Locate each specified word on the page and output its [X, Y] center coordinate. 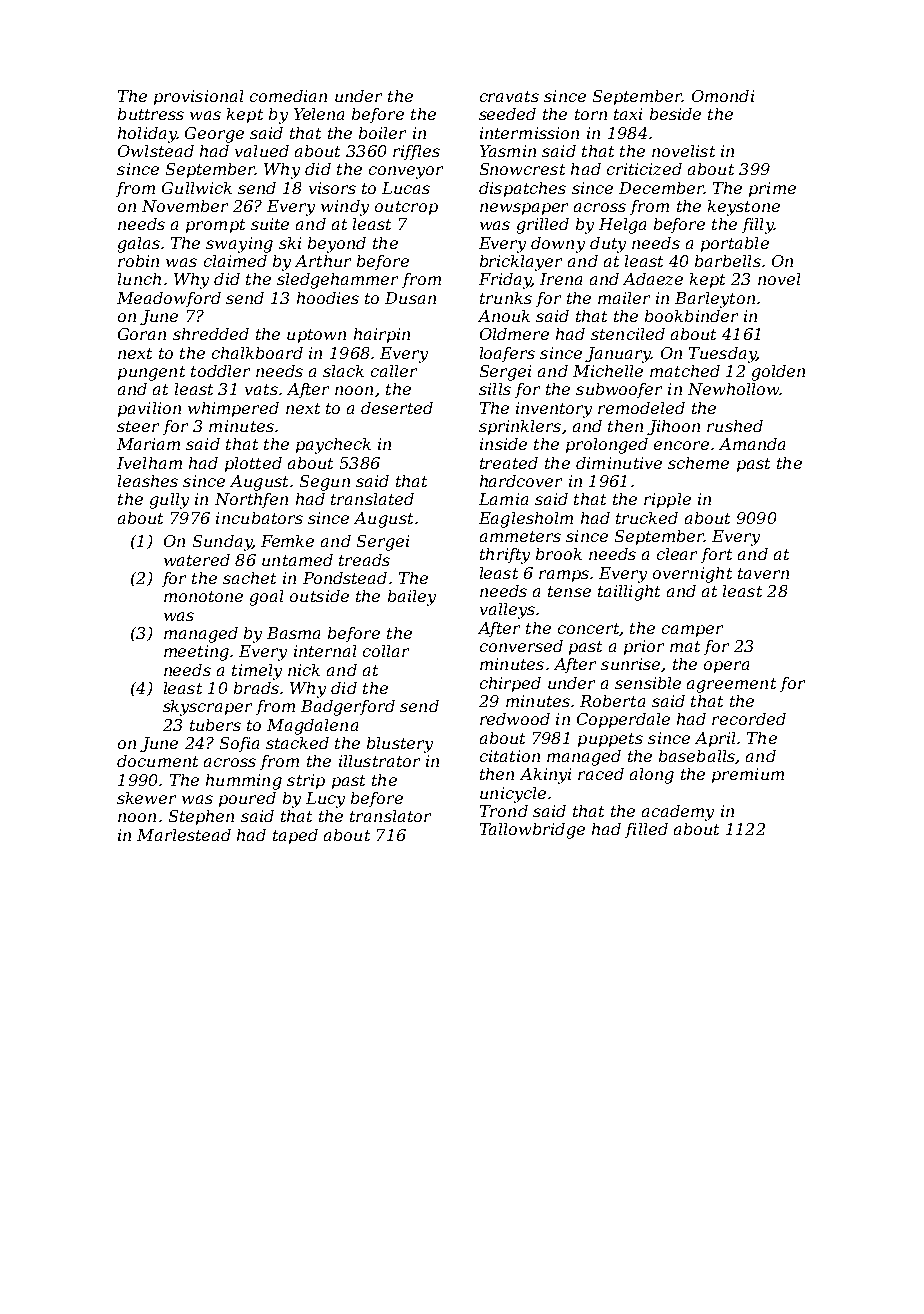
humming [244, 782]
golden [778, 373]
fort [716, 555]
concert [588, 628]
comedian [288, 96]
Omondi [723, 96]
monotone [203, 596]
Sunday [222, 543]
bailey [412, 598]
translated [372, 499]
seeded [507, 114]
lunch [139, 279]
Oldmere [514, 334]
